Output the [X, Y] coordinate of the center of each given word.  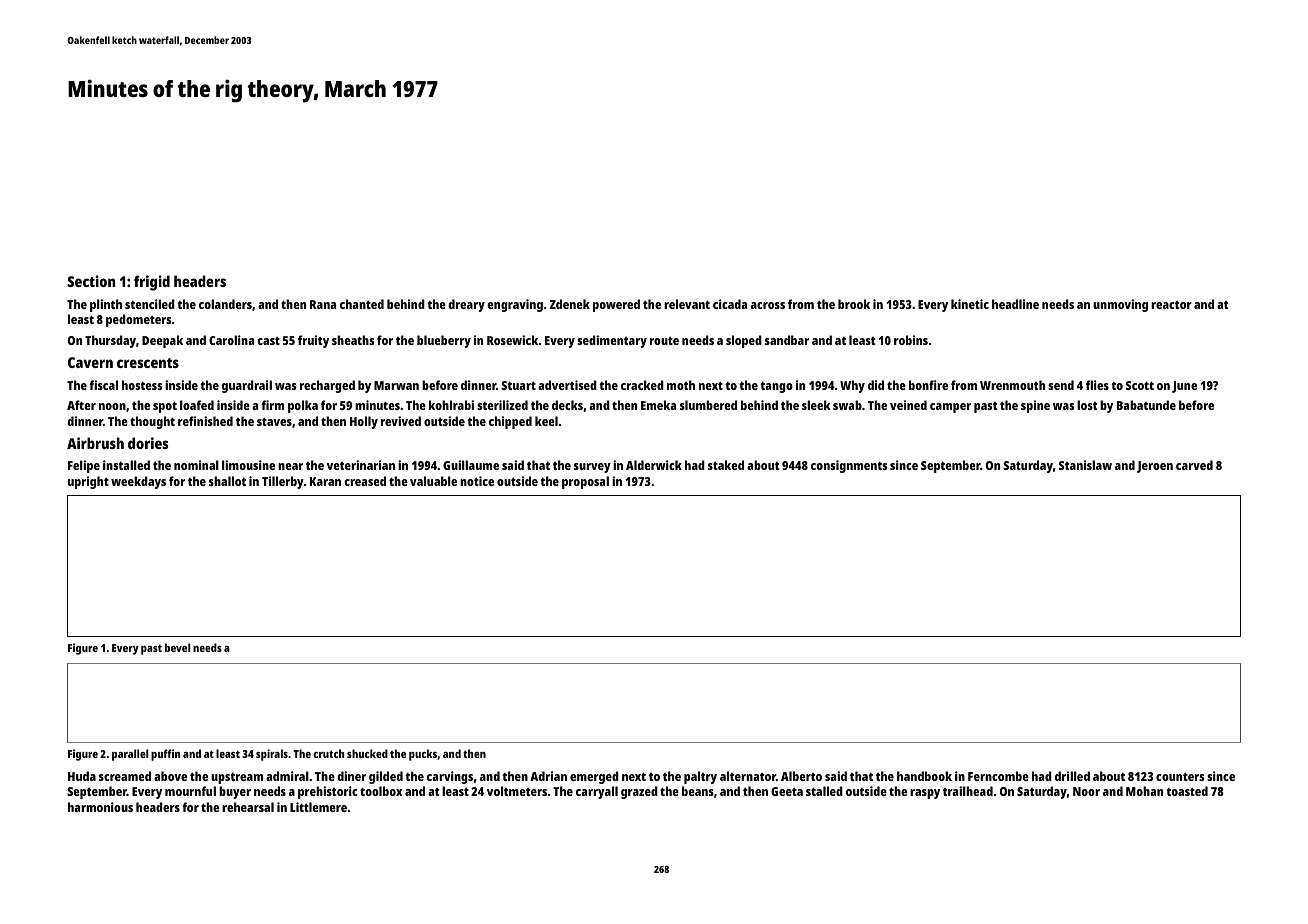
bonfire [928, 385]
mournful [190, 791]
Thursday [110, 341]
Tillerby [283, 482]
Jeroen [1155, 467]
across [768, 305]
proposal [585, 482]
